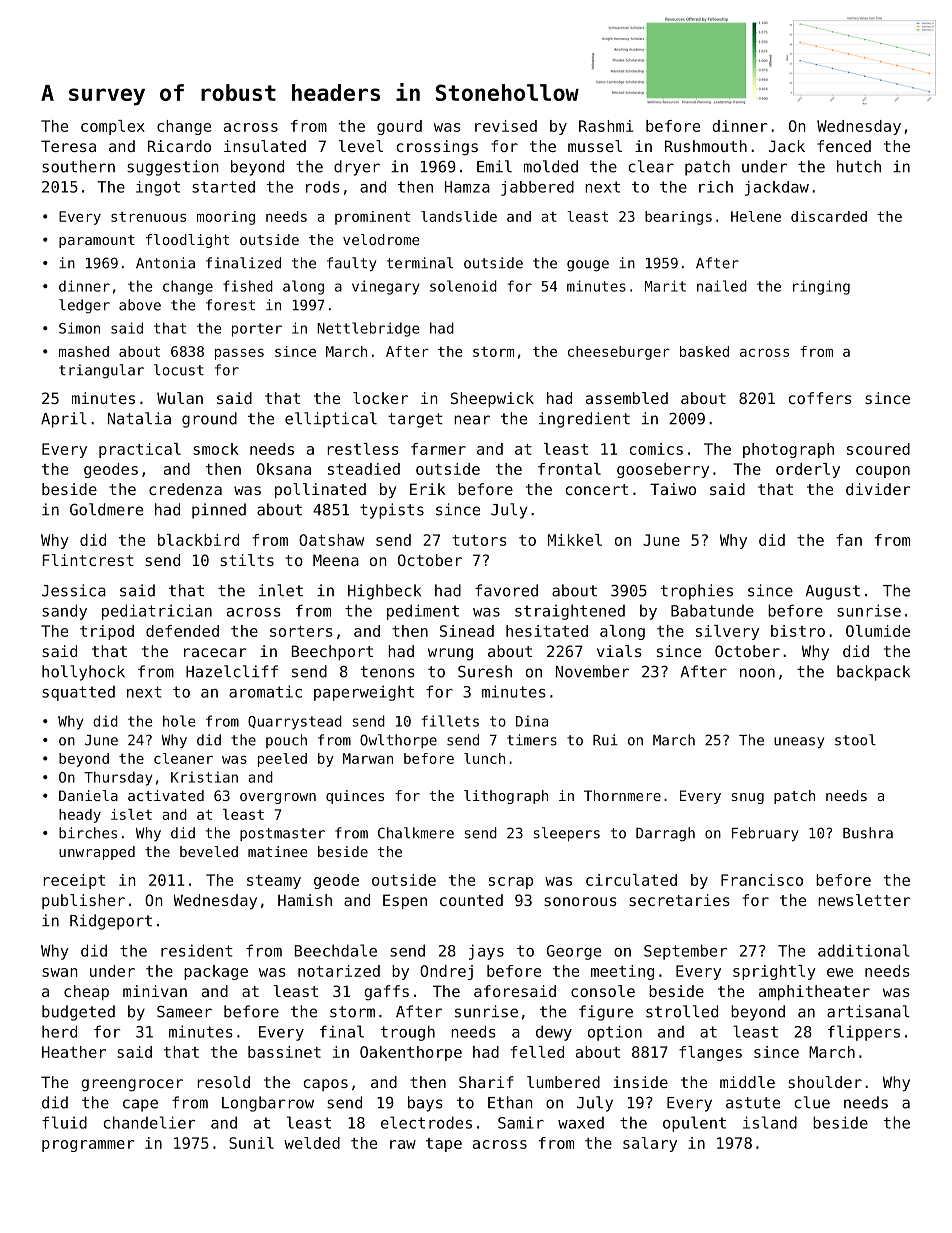  What do you see at coordinates (179, 146) in the screenshot?
I see `Ricardo` at bounding box center [179, 146].
